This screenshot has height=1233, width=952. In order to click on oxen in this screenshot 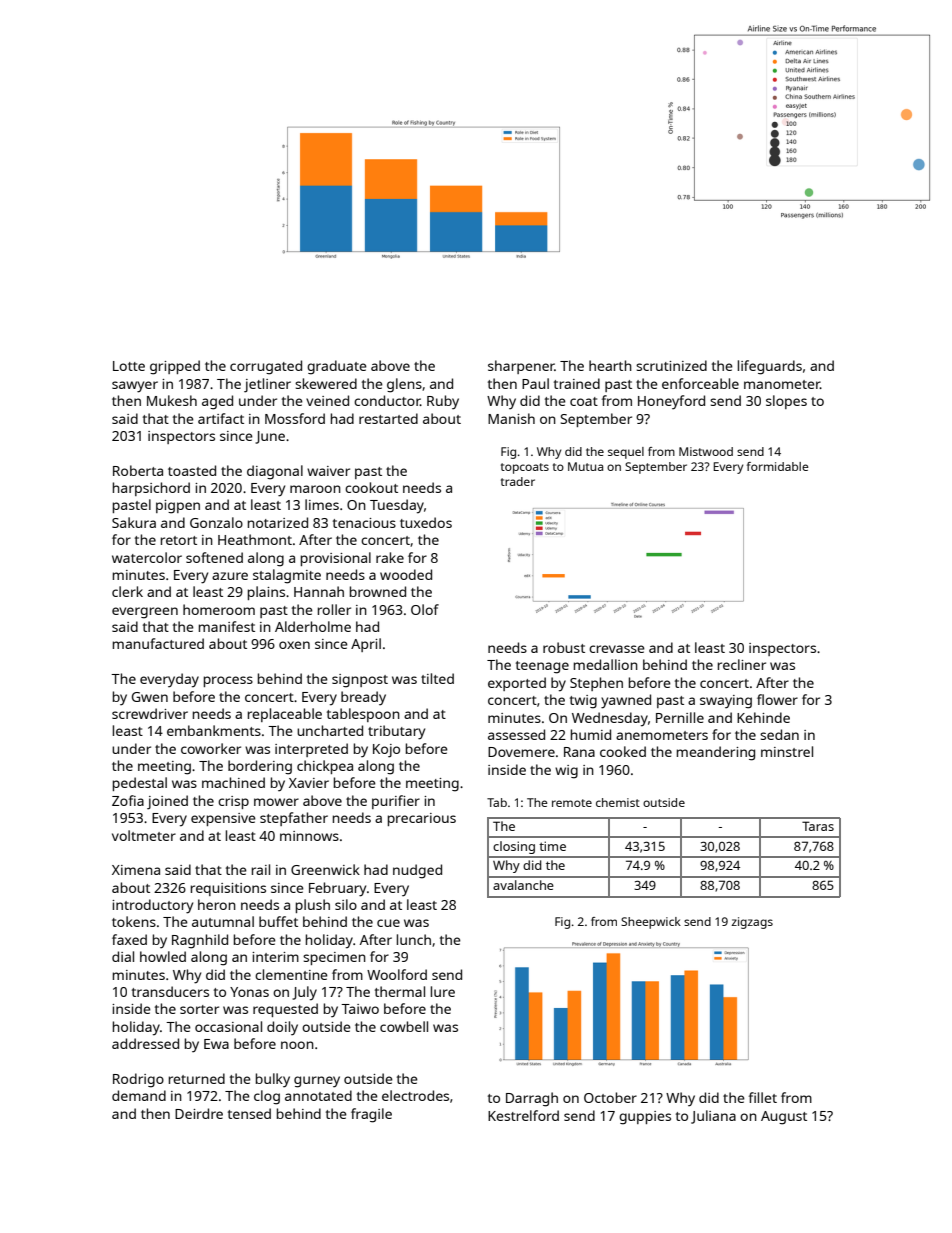, I will do `click(294, 645)`.
